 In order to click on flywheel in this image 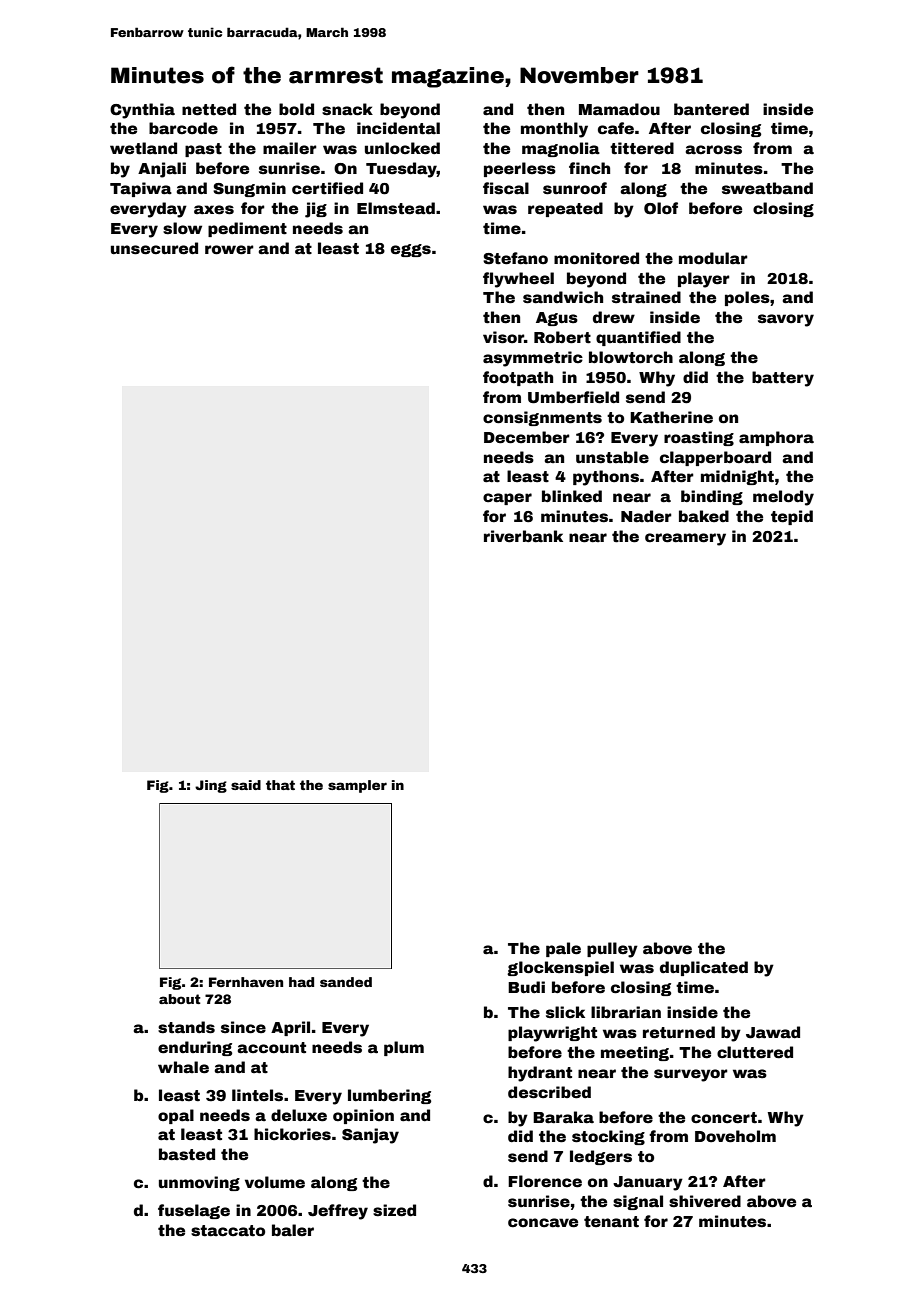, I will do `click(518, 280)`.
